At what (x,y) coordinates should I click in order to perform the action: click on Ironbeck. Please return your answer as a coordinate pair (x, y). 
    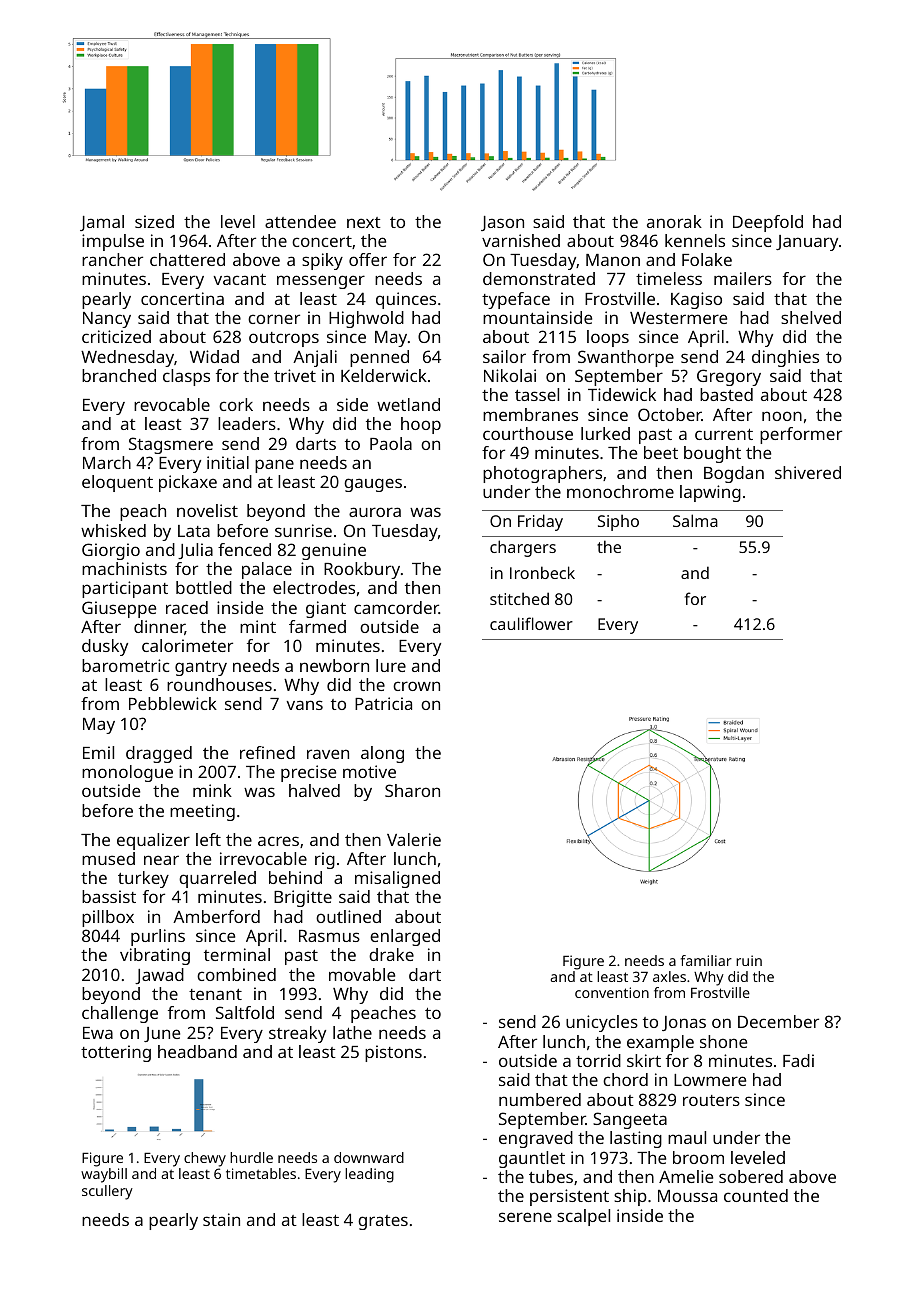
    Looking at the image, I should click on (542, 572).
